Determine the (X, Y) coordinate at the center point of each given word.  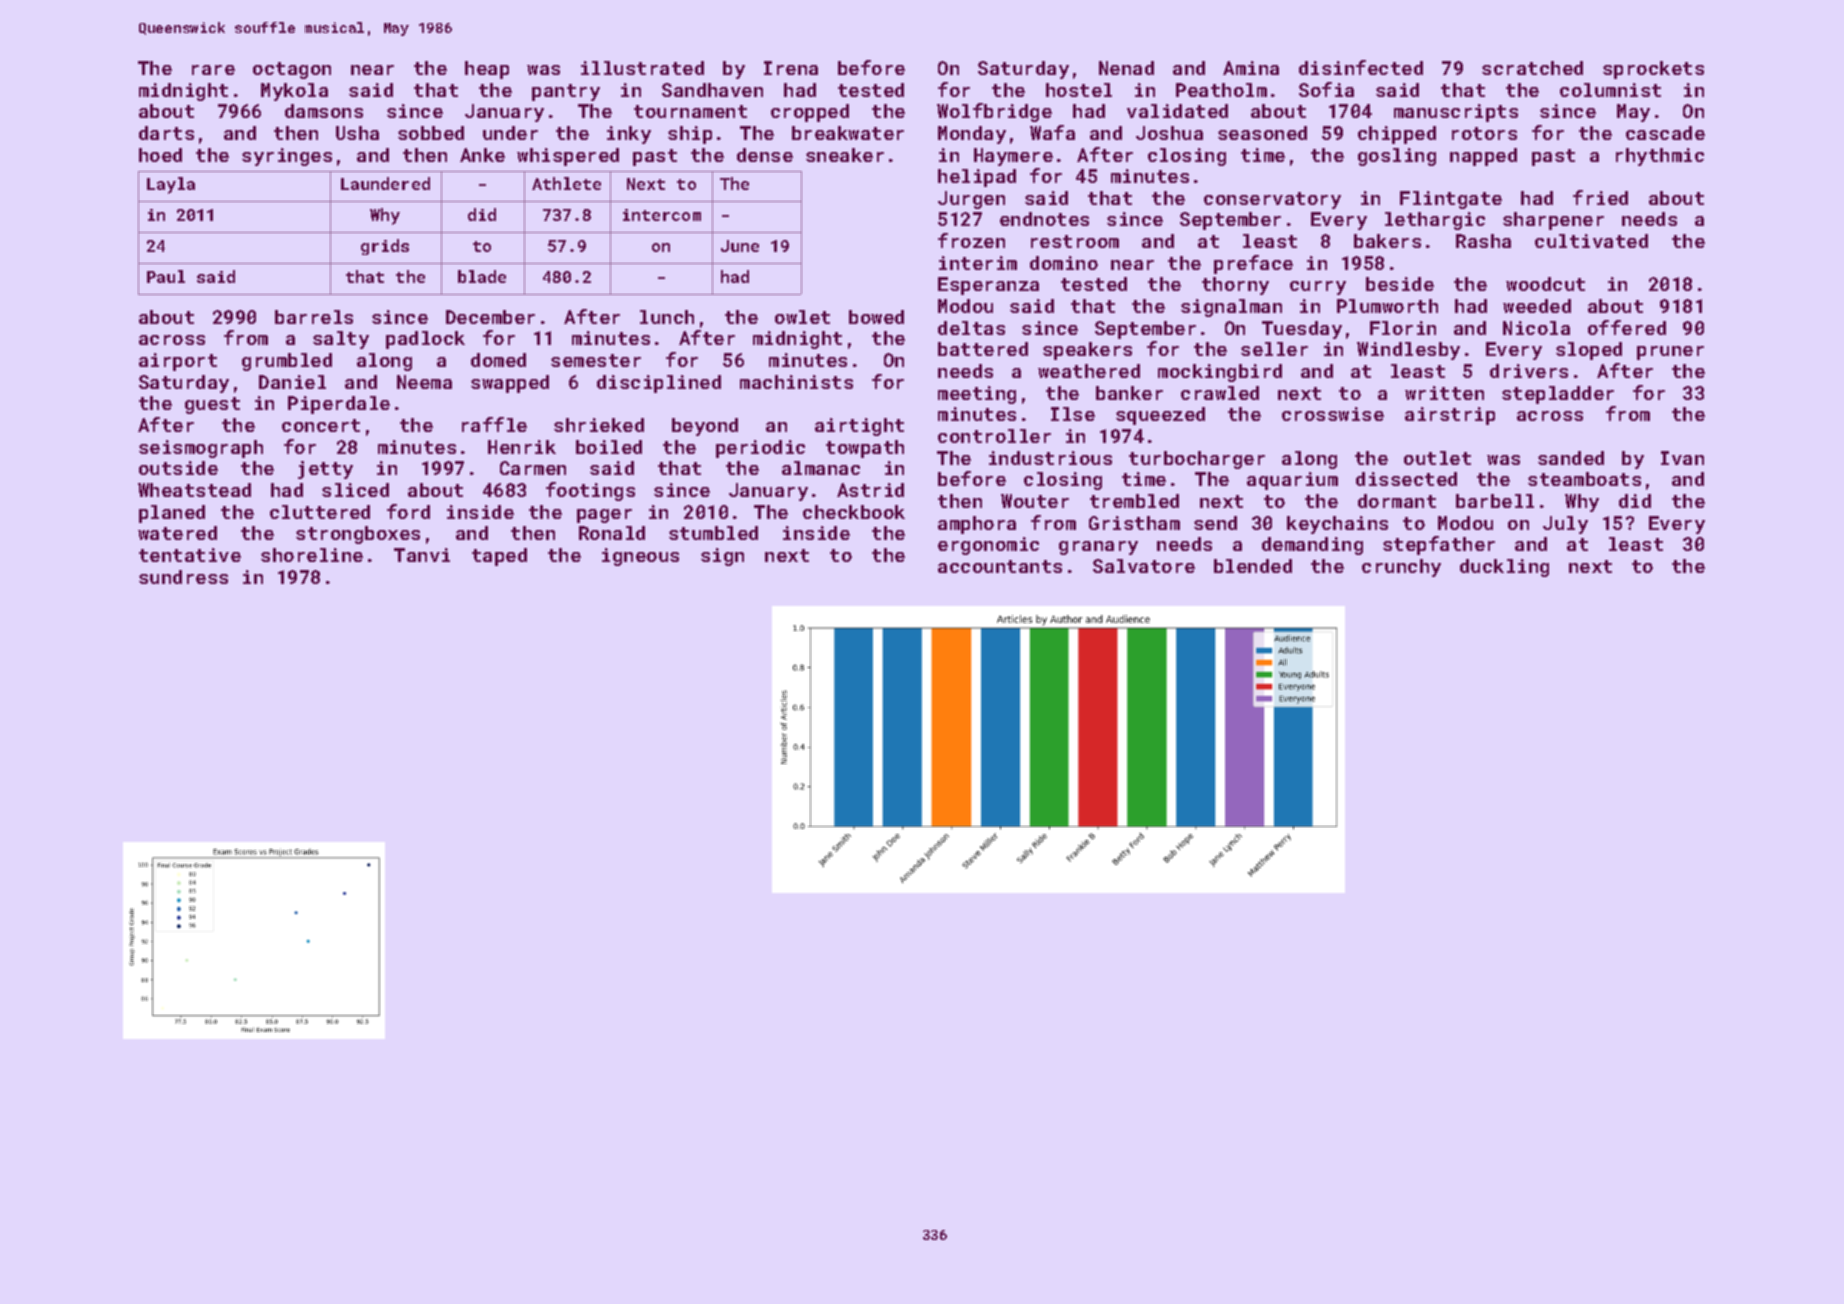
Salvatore (1144, 566)
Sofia (1326, 89)
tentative (190, 555)
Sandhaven (712, 90)
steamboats (1584, 479)
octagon (292, 70)
